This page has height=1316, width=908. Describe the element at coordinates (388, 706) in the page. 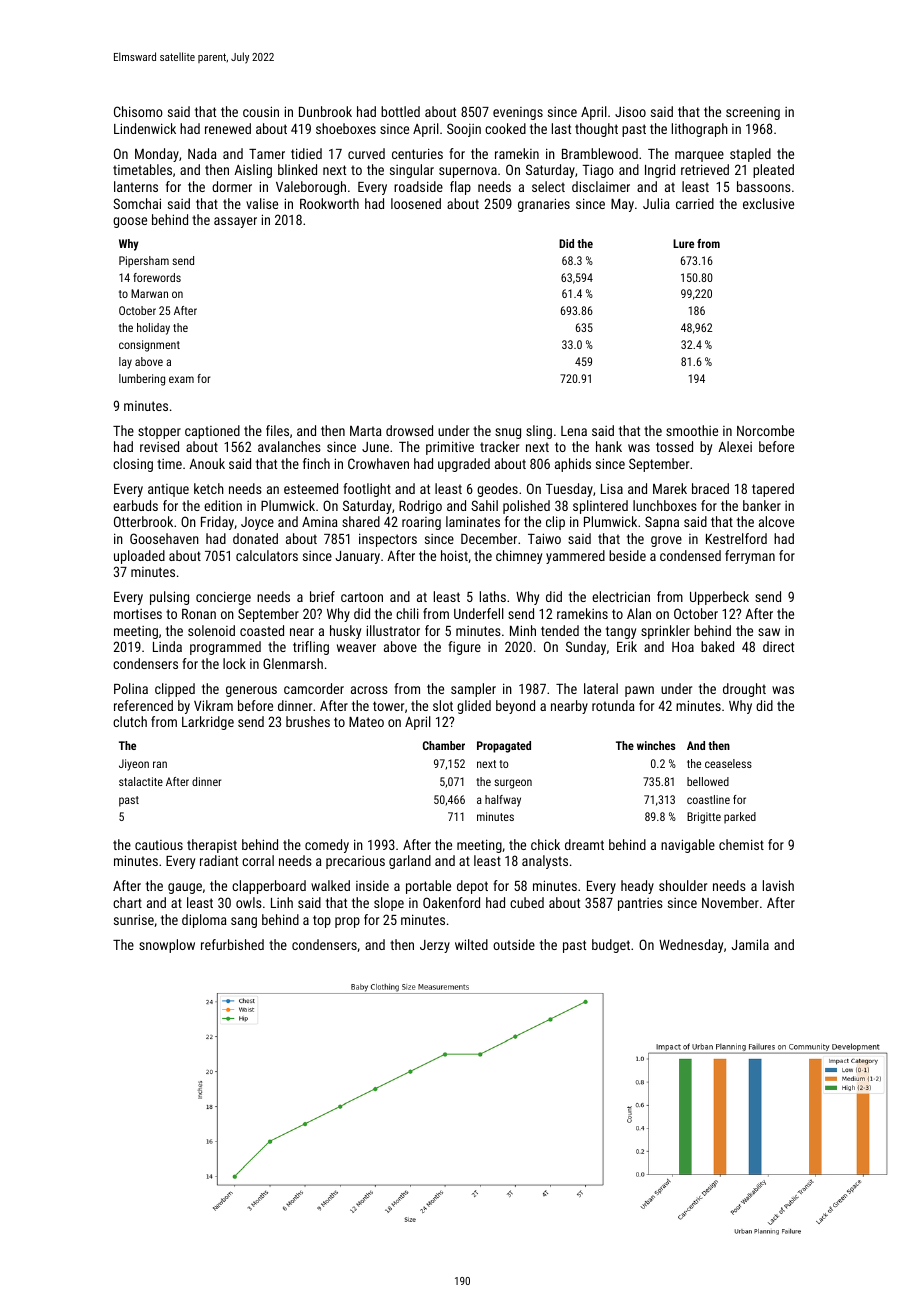

I see `tower` at that location.
